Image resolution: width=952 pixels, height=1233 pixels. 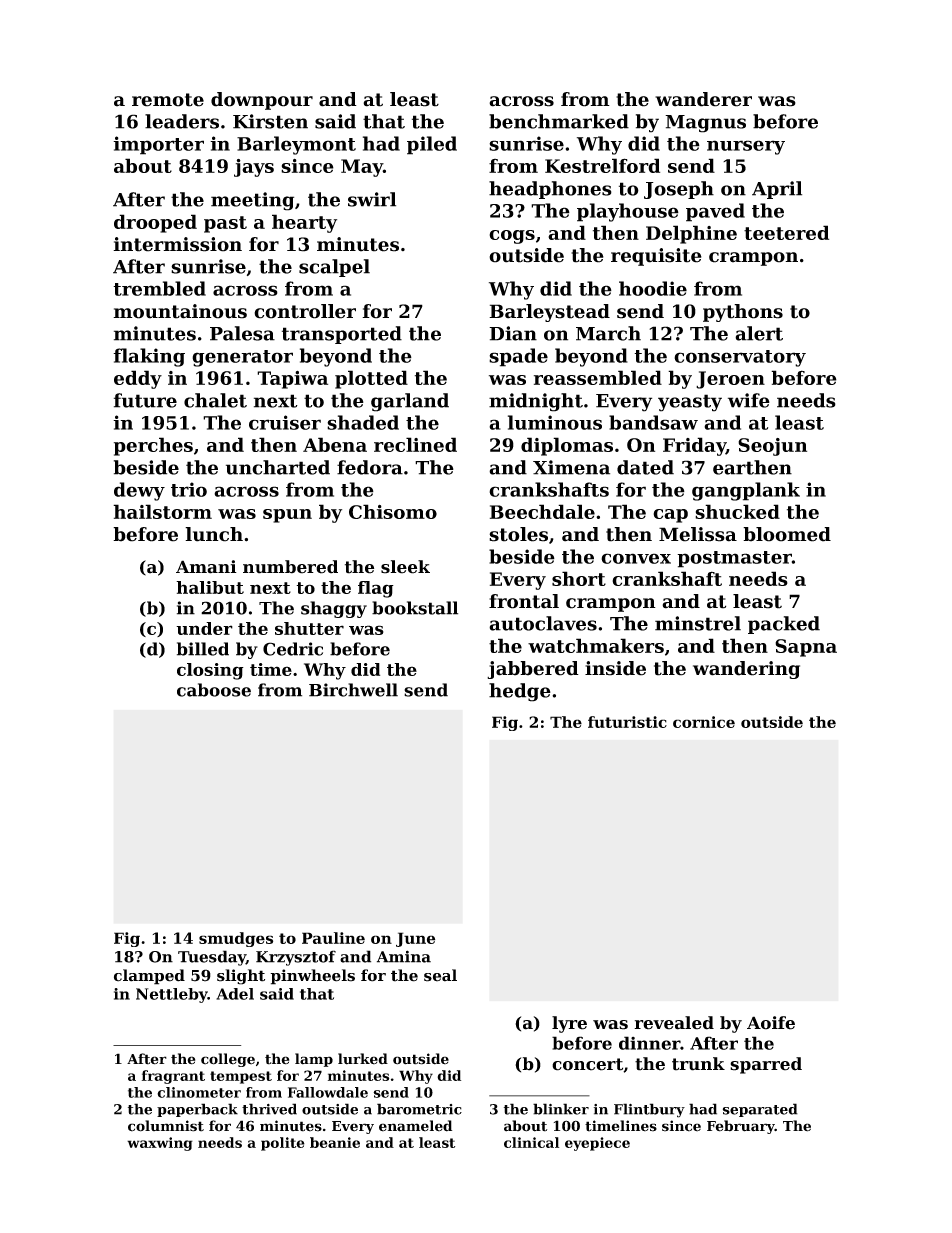 I want to click on chalet, so click(x=215, y=400).
